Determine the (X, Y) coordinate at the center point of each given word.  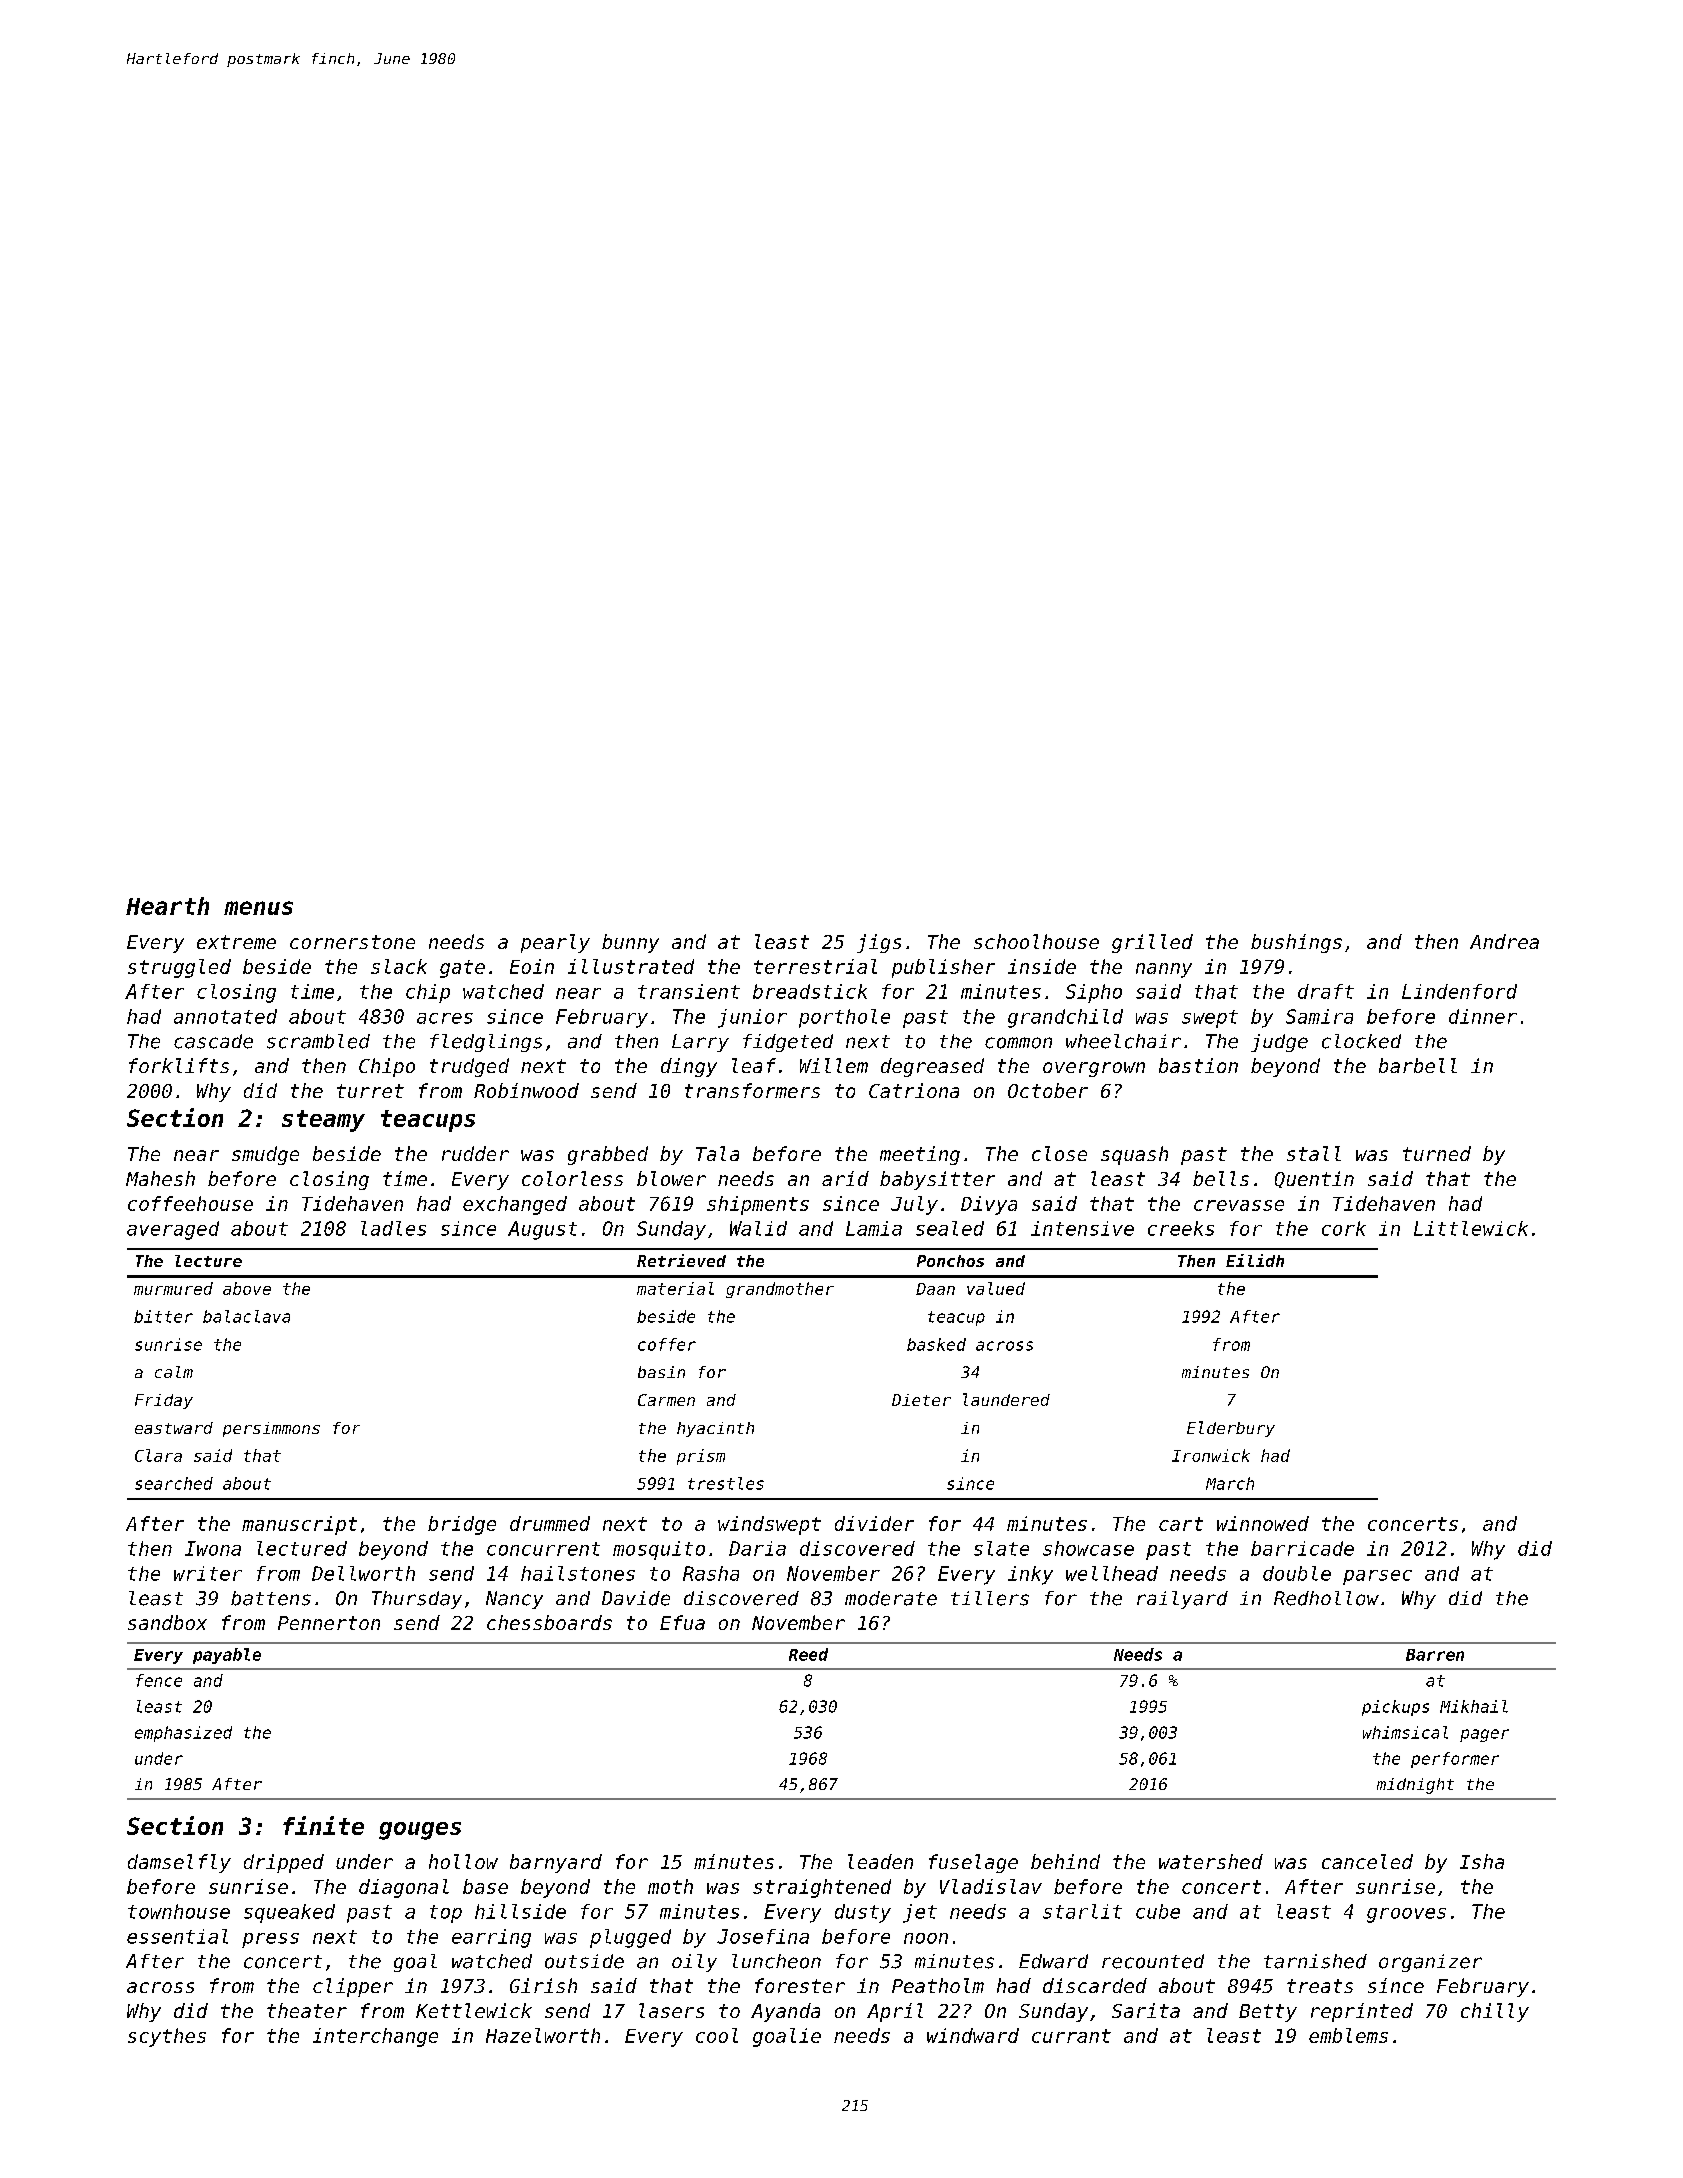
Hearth (167, 906)
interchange (375, 2037)
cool (717, 2035)
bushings (1296, 943)
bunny (630, 943)
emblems (1348, 2035)
